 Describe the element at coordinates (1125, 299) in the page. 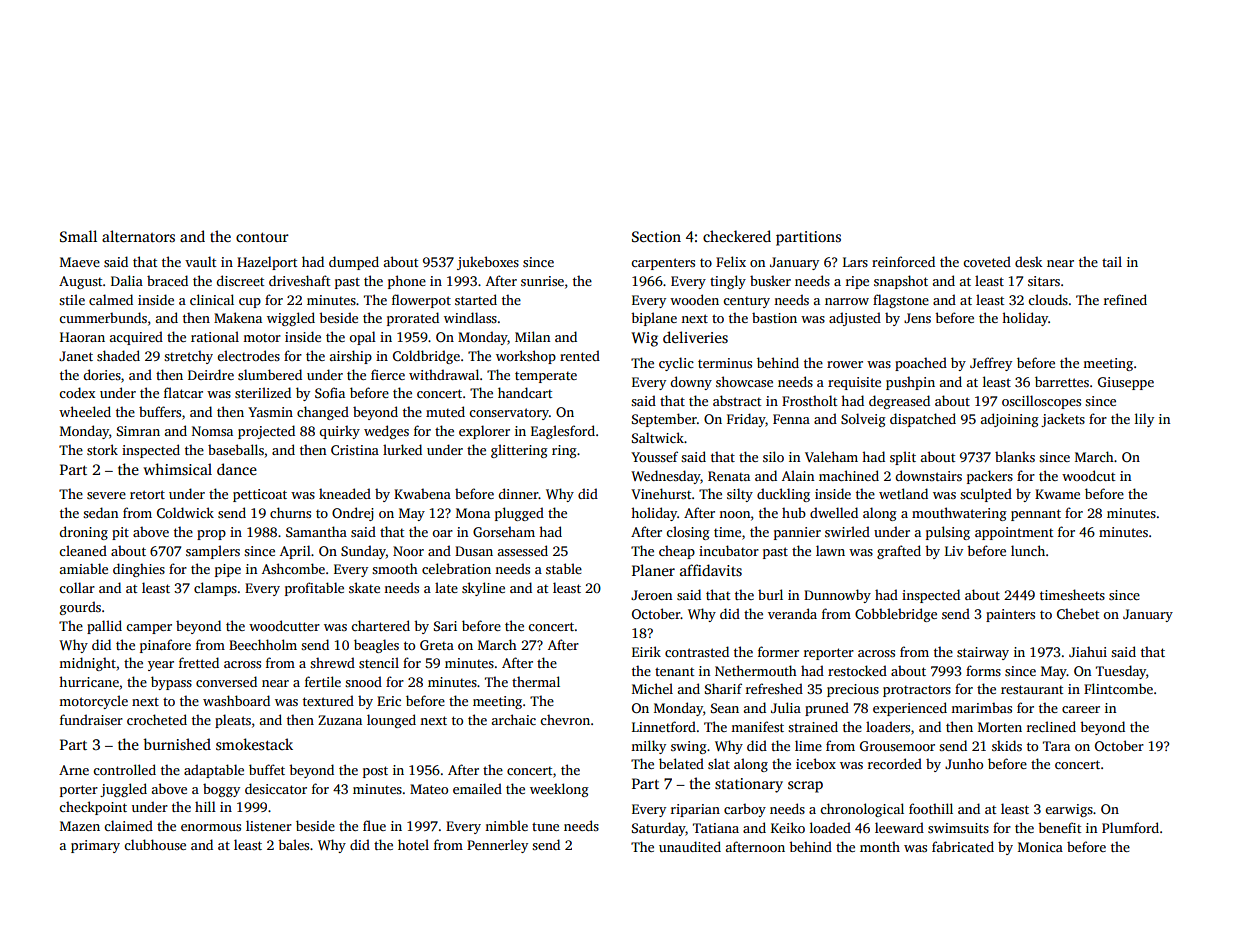

I see `refined` at that location.
